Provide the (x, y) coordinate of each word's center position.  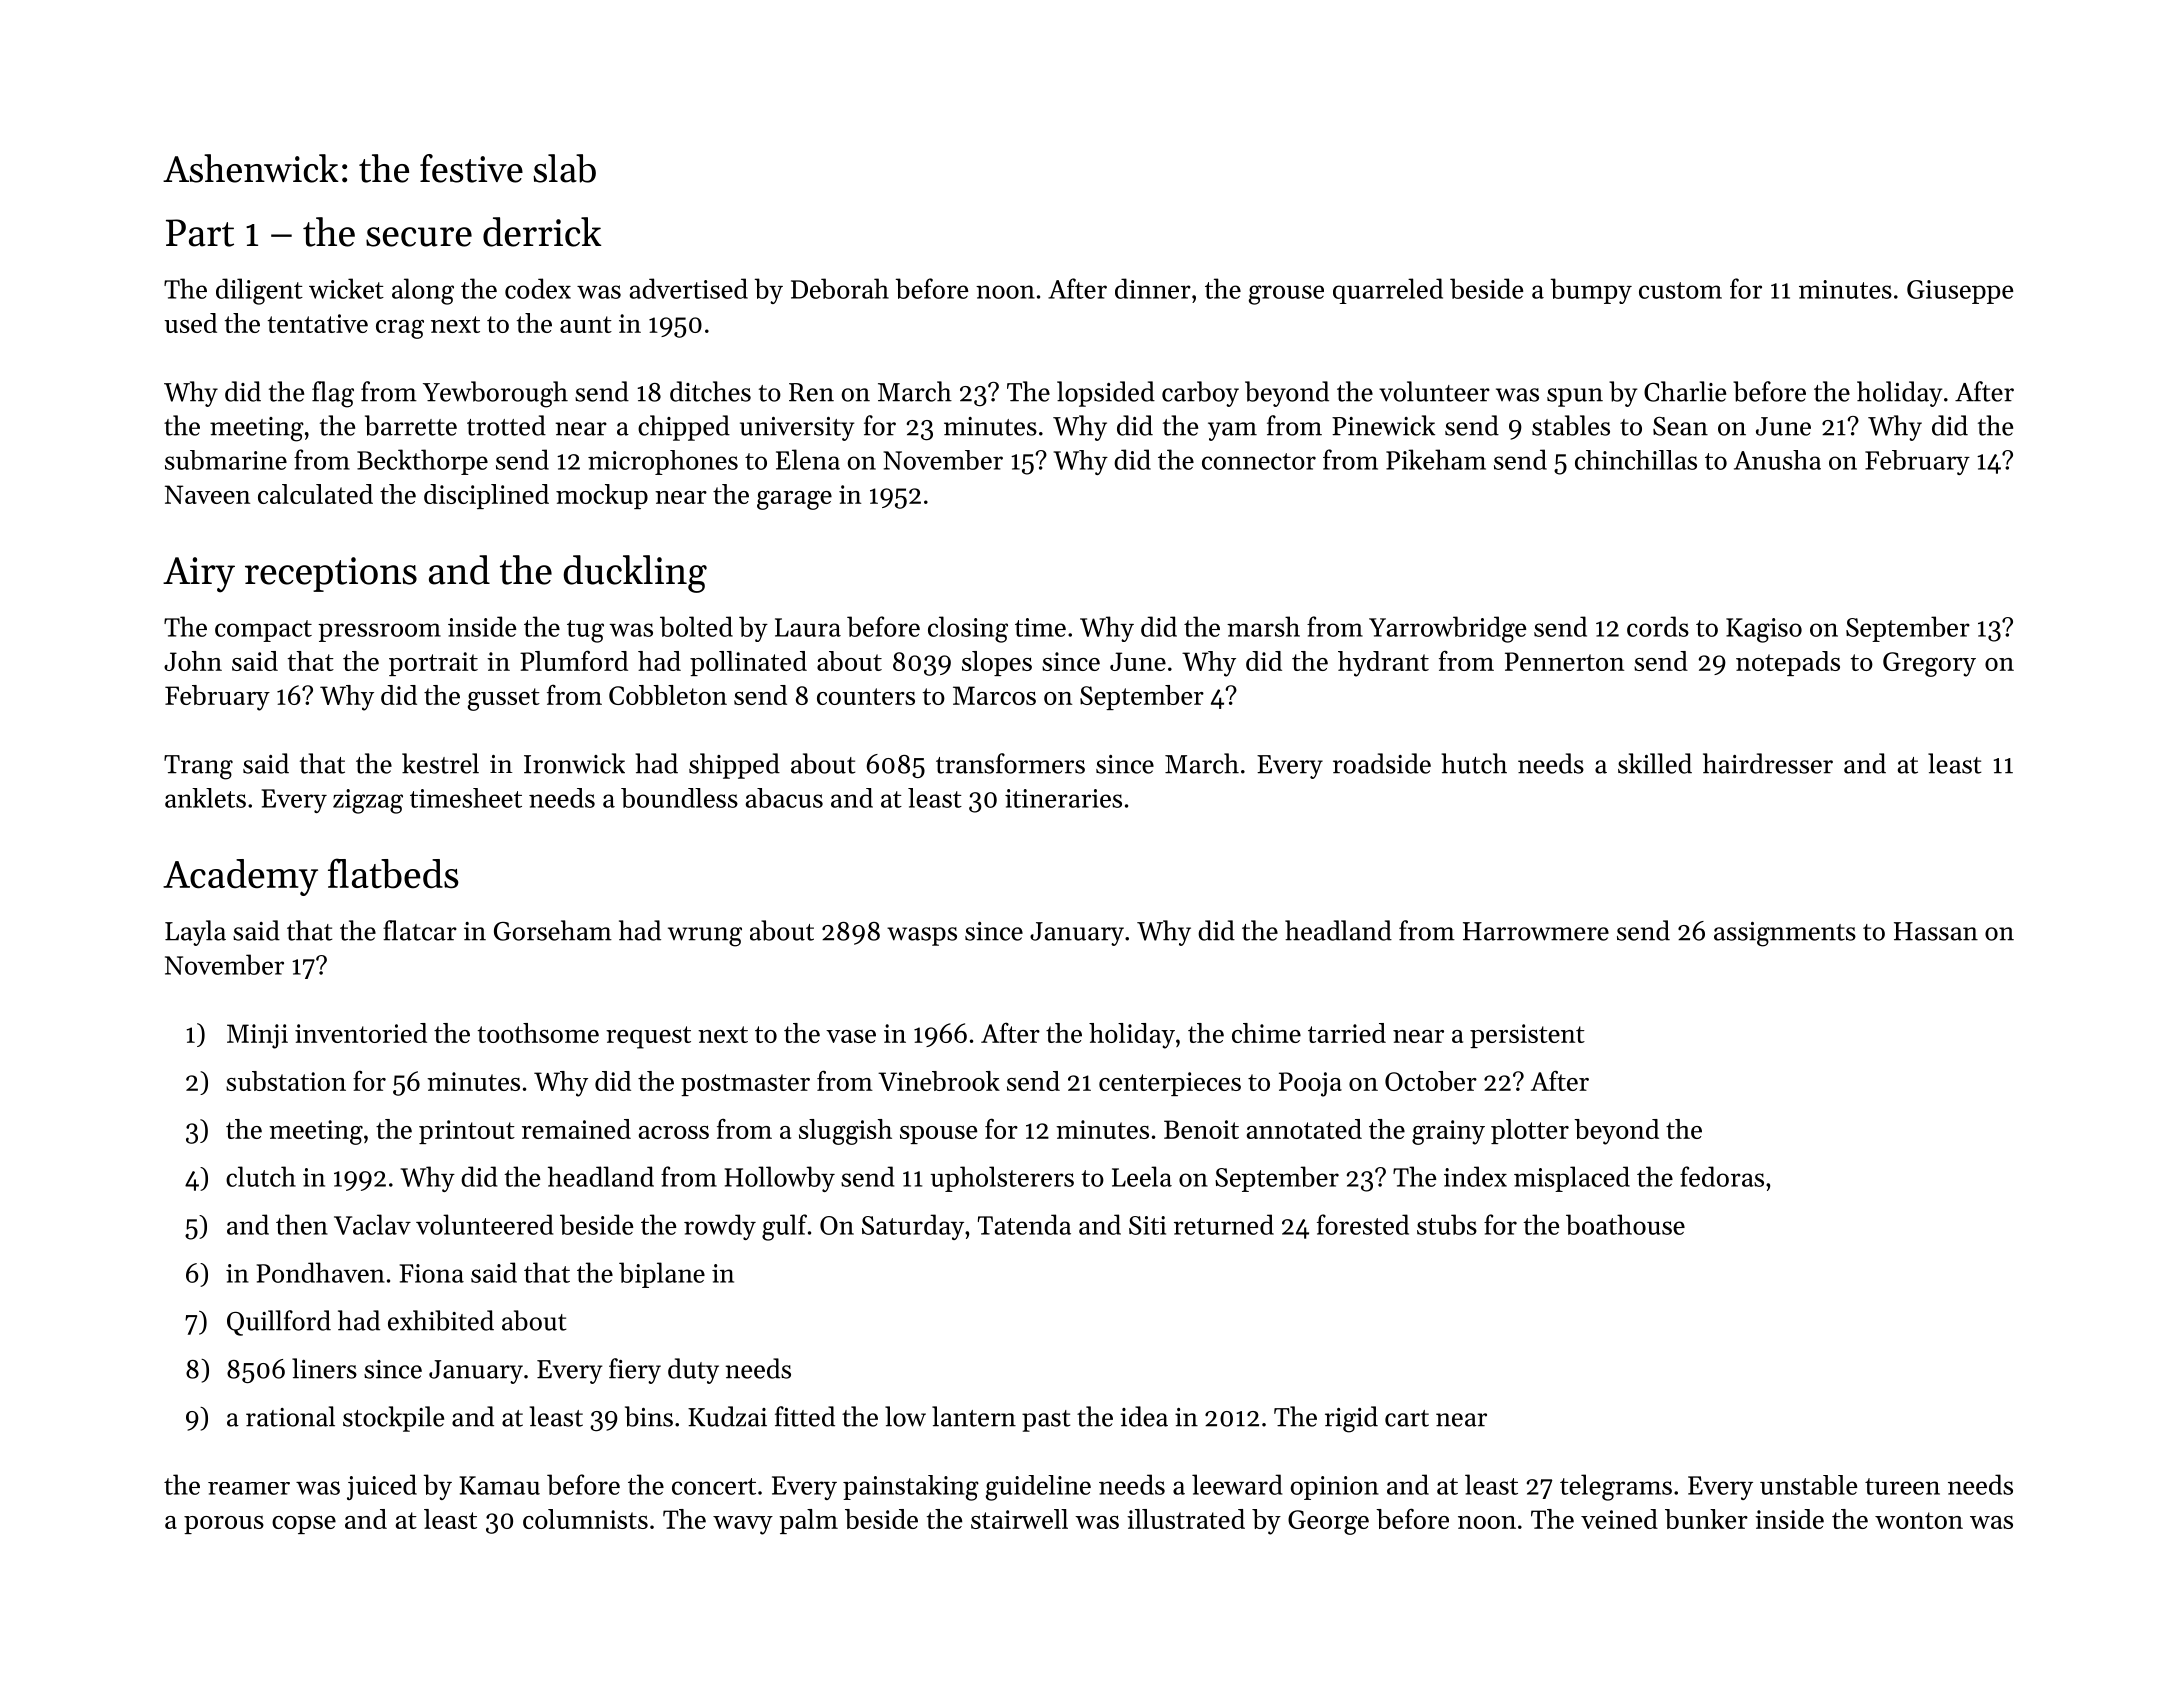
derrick (542, 232)
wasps (922, 936)
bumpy (1591, 291)
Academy (240, 877)
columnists (585, 1519)
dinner (1153, 288)
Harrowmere (1536, 931)
